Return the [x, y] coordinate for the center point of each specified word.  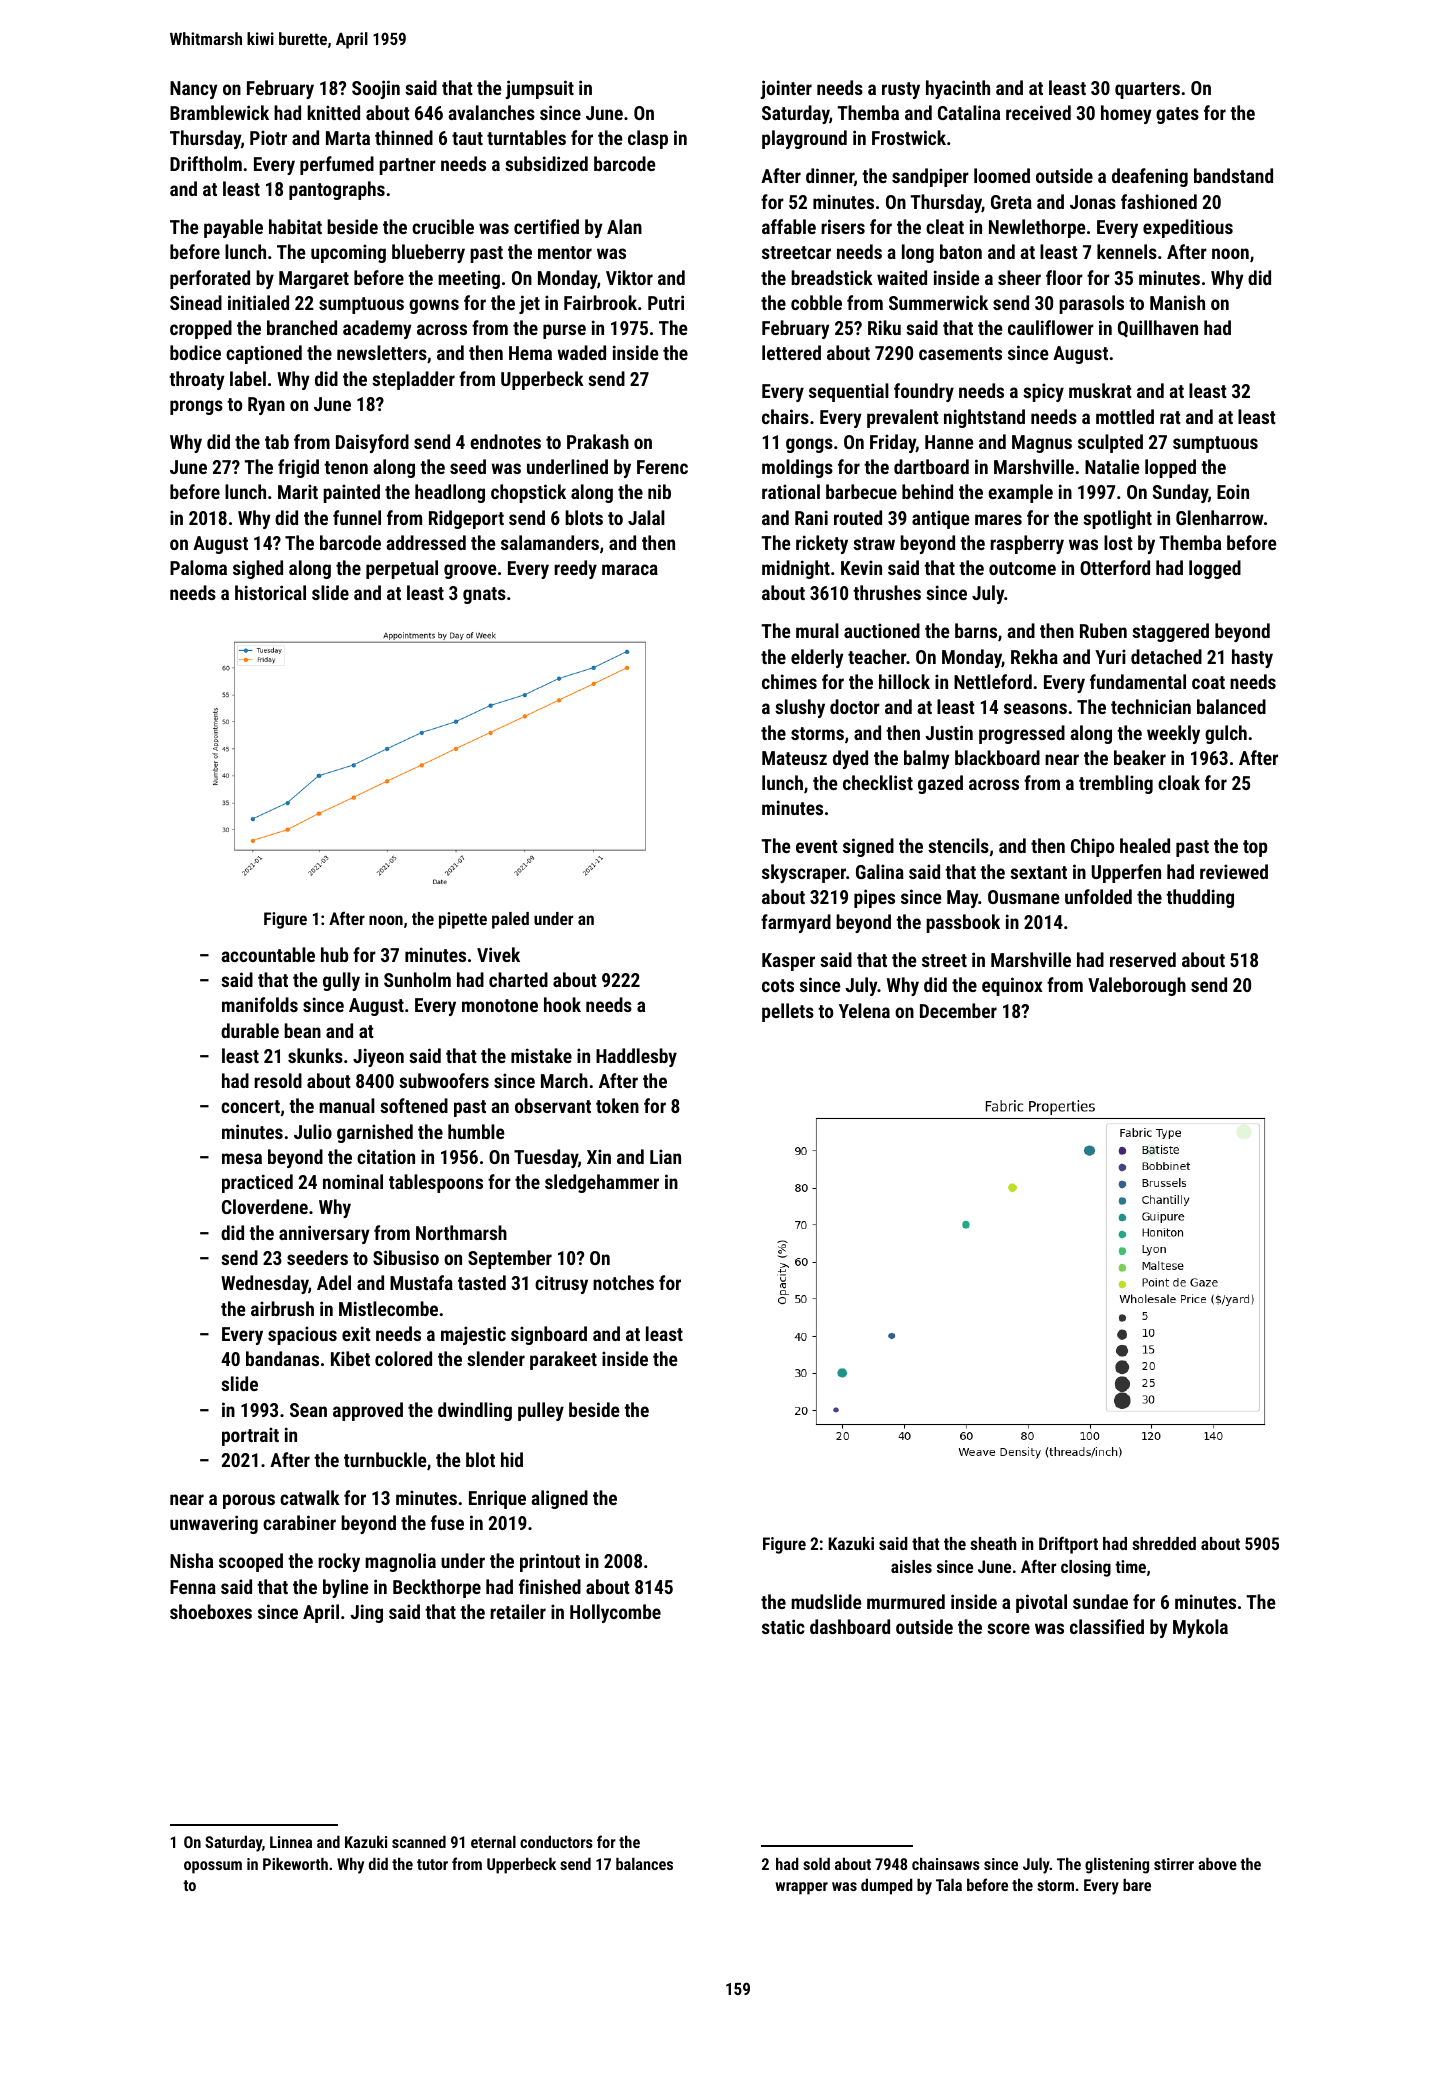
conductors [556, 1841]
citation [386, 1156]
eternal [493, 1841]
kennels [1127, 251]
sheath [993, 1543]
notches [623, 1282]
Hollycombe [615, 1613]
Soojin [376, 89]
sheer [1019, 277]
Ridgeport [466, 519]
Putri [666, 302]
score [1008, 1628]
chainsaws [946, 1863]
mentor [565, 252]
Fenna [193, 1587]
